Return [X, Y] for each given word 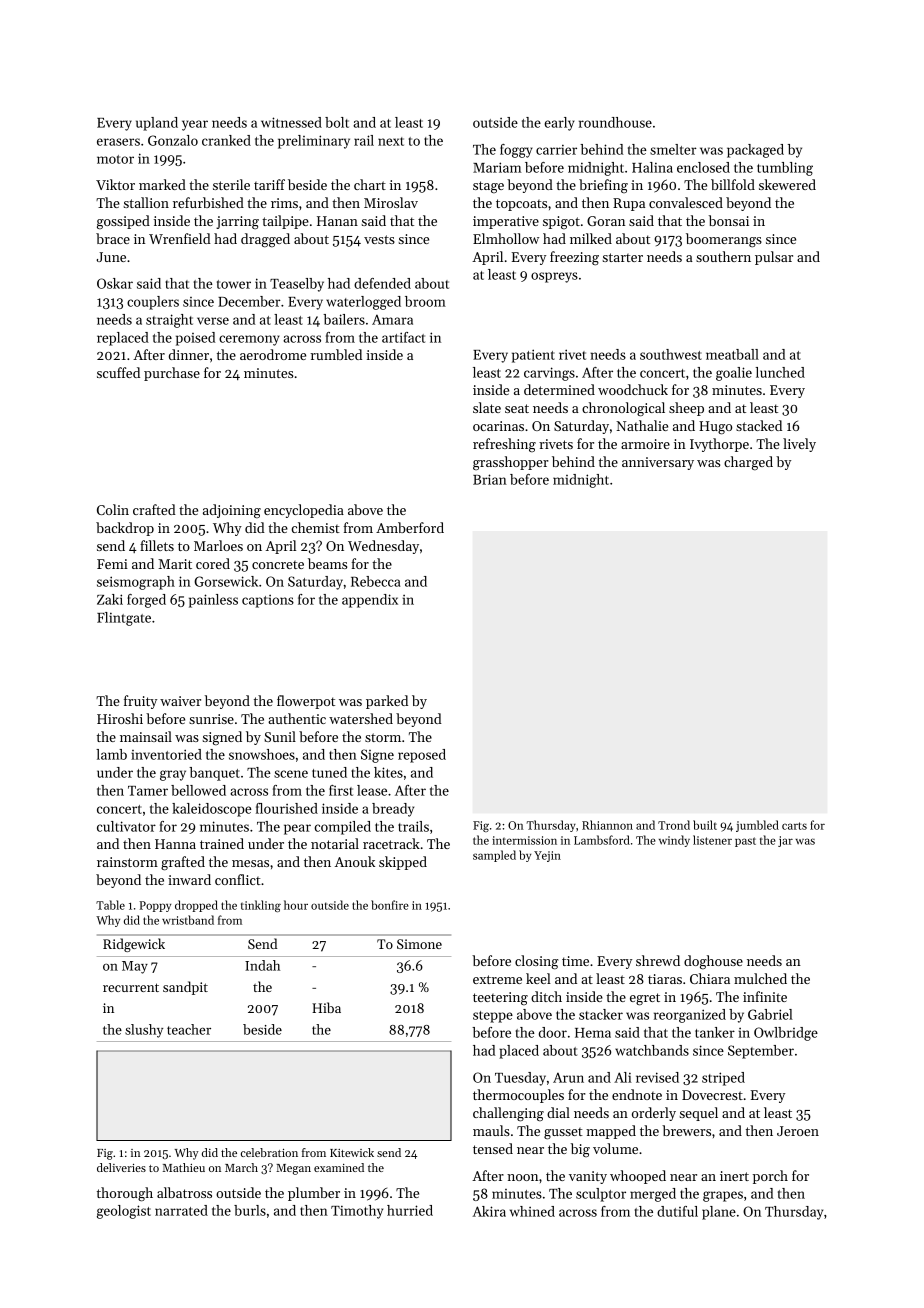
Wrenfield [180, 238]
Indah [262, 965]
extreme [497, 979]
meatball [732, 354]
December [249, 301]
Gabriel [770, 1014]
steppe [493, 1017]
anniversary [658, 463]
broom [425, 301]
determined [559, 389]
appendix [370, 601]
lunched [780, 372]
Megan [293, 1169]
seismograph [136, 583]
